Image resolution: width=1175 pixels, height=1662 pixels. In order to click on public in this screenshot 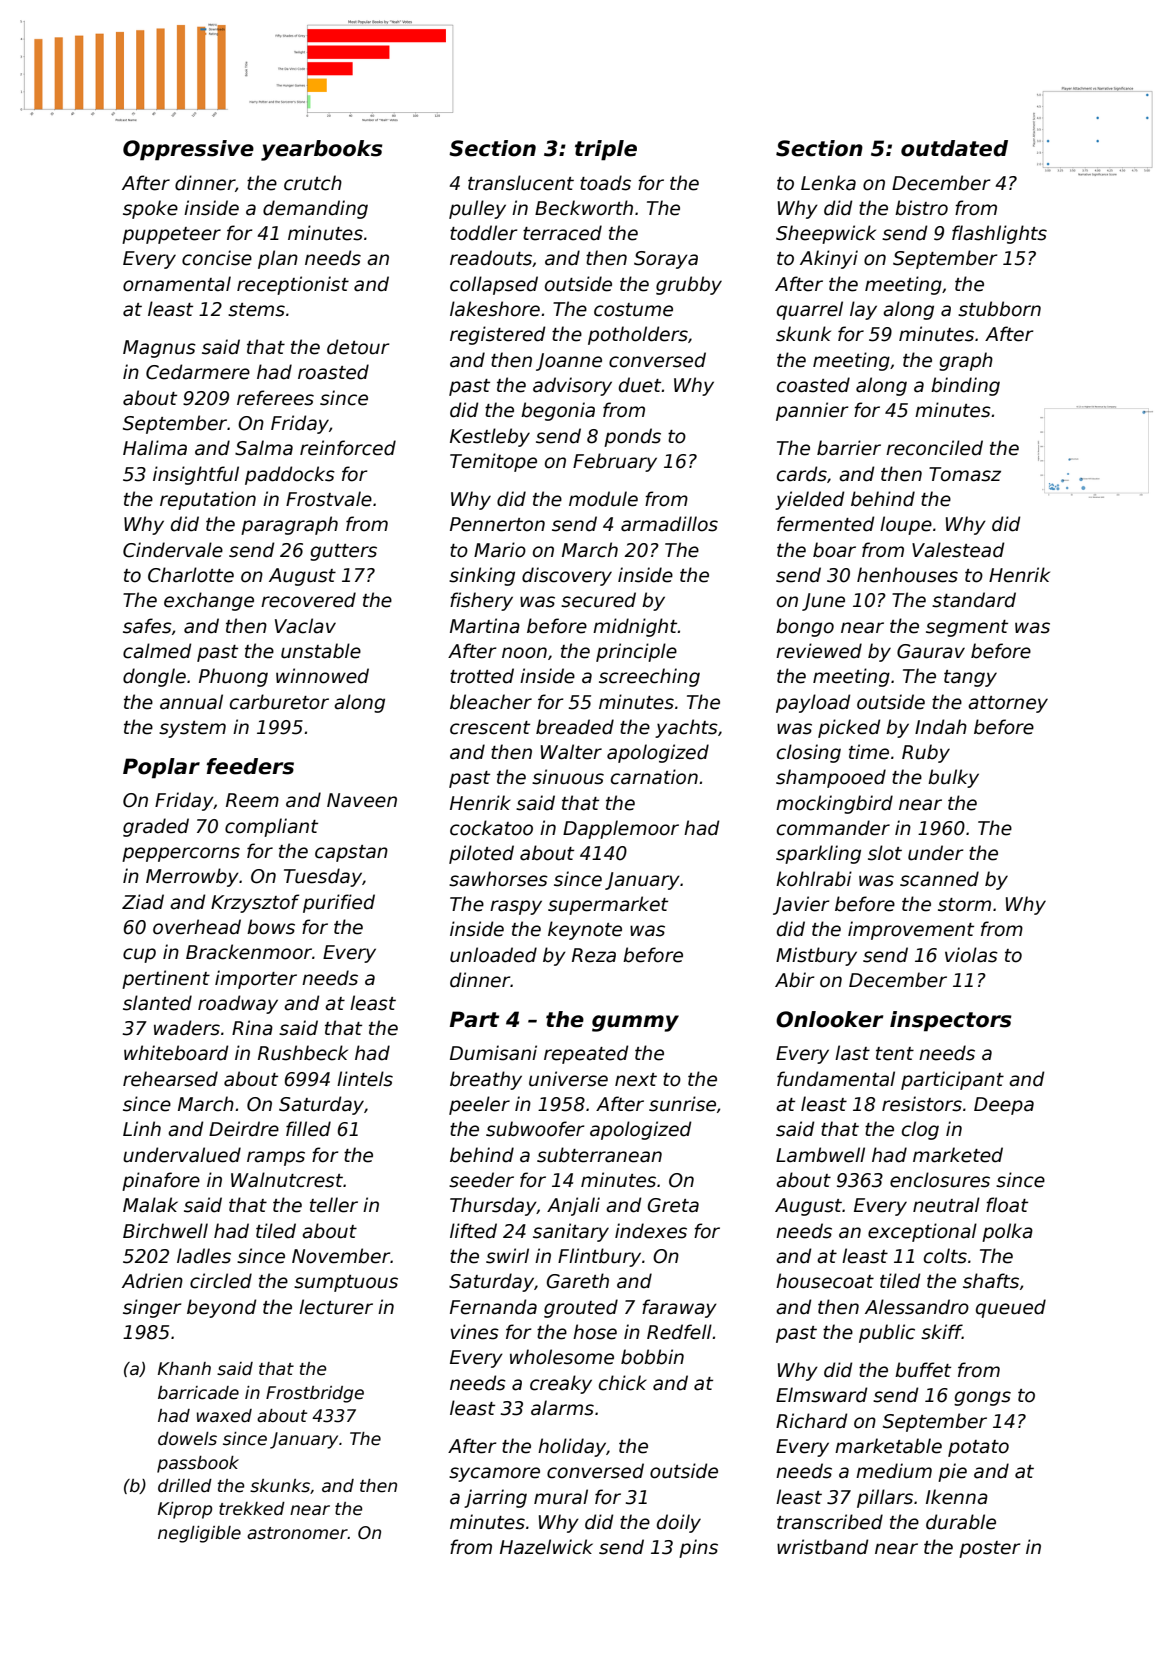, I will do `click(887, 1333)`.
